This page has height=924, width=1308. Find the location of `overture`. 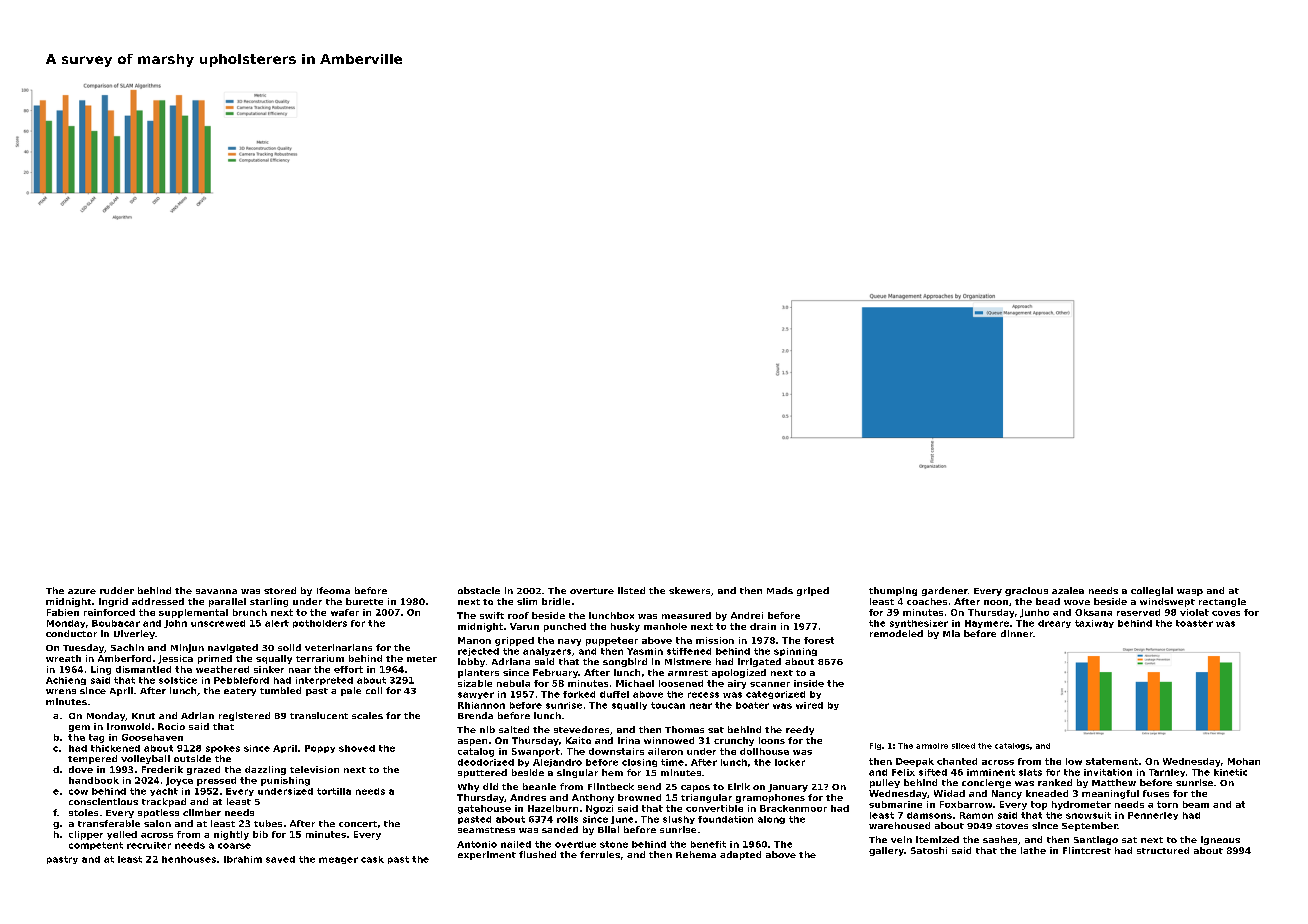

overture is located at coordinates (592, 591).
